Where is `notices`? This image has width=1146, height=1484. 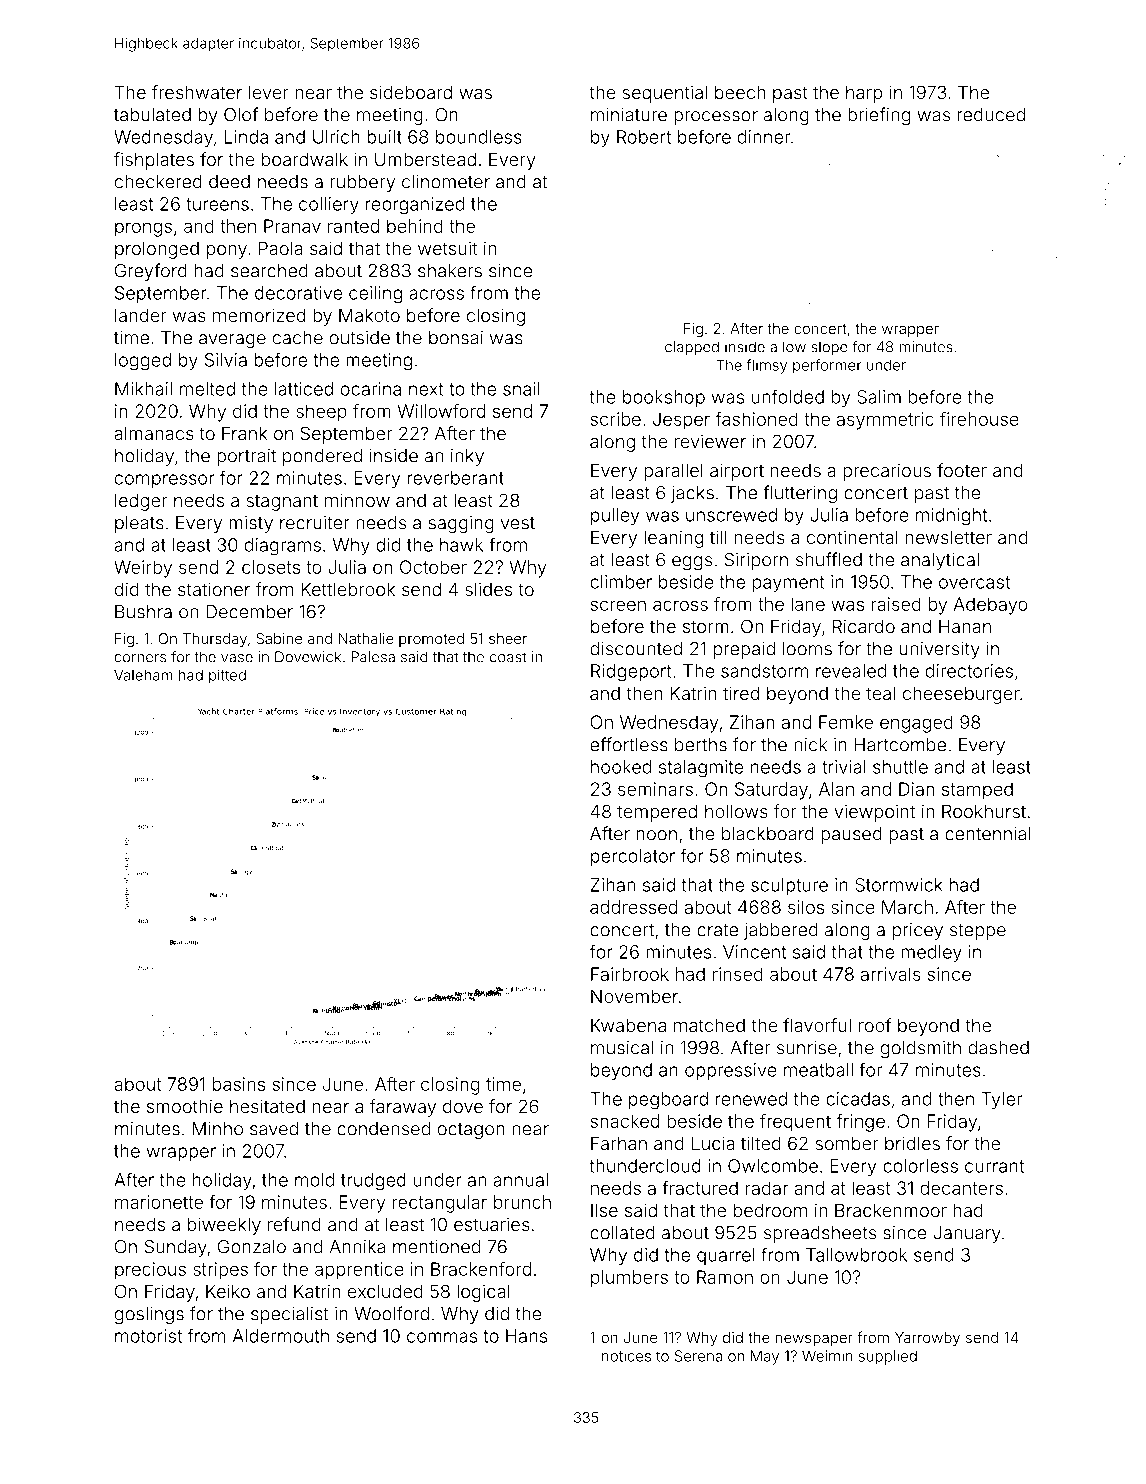
notices is located at coordinates (626, 1356).
